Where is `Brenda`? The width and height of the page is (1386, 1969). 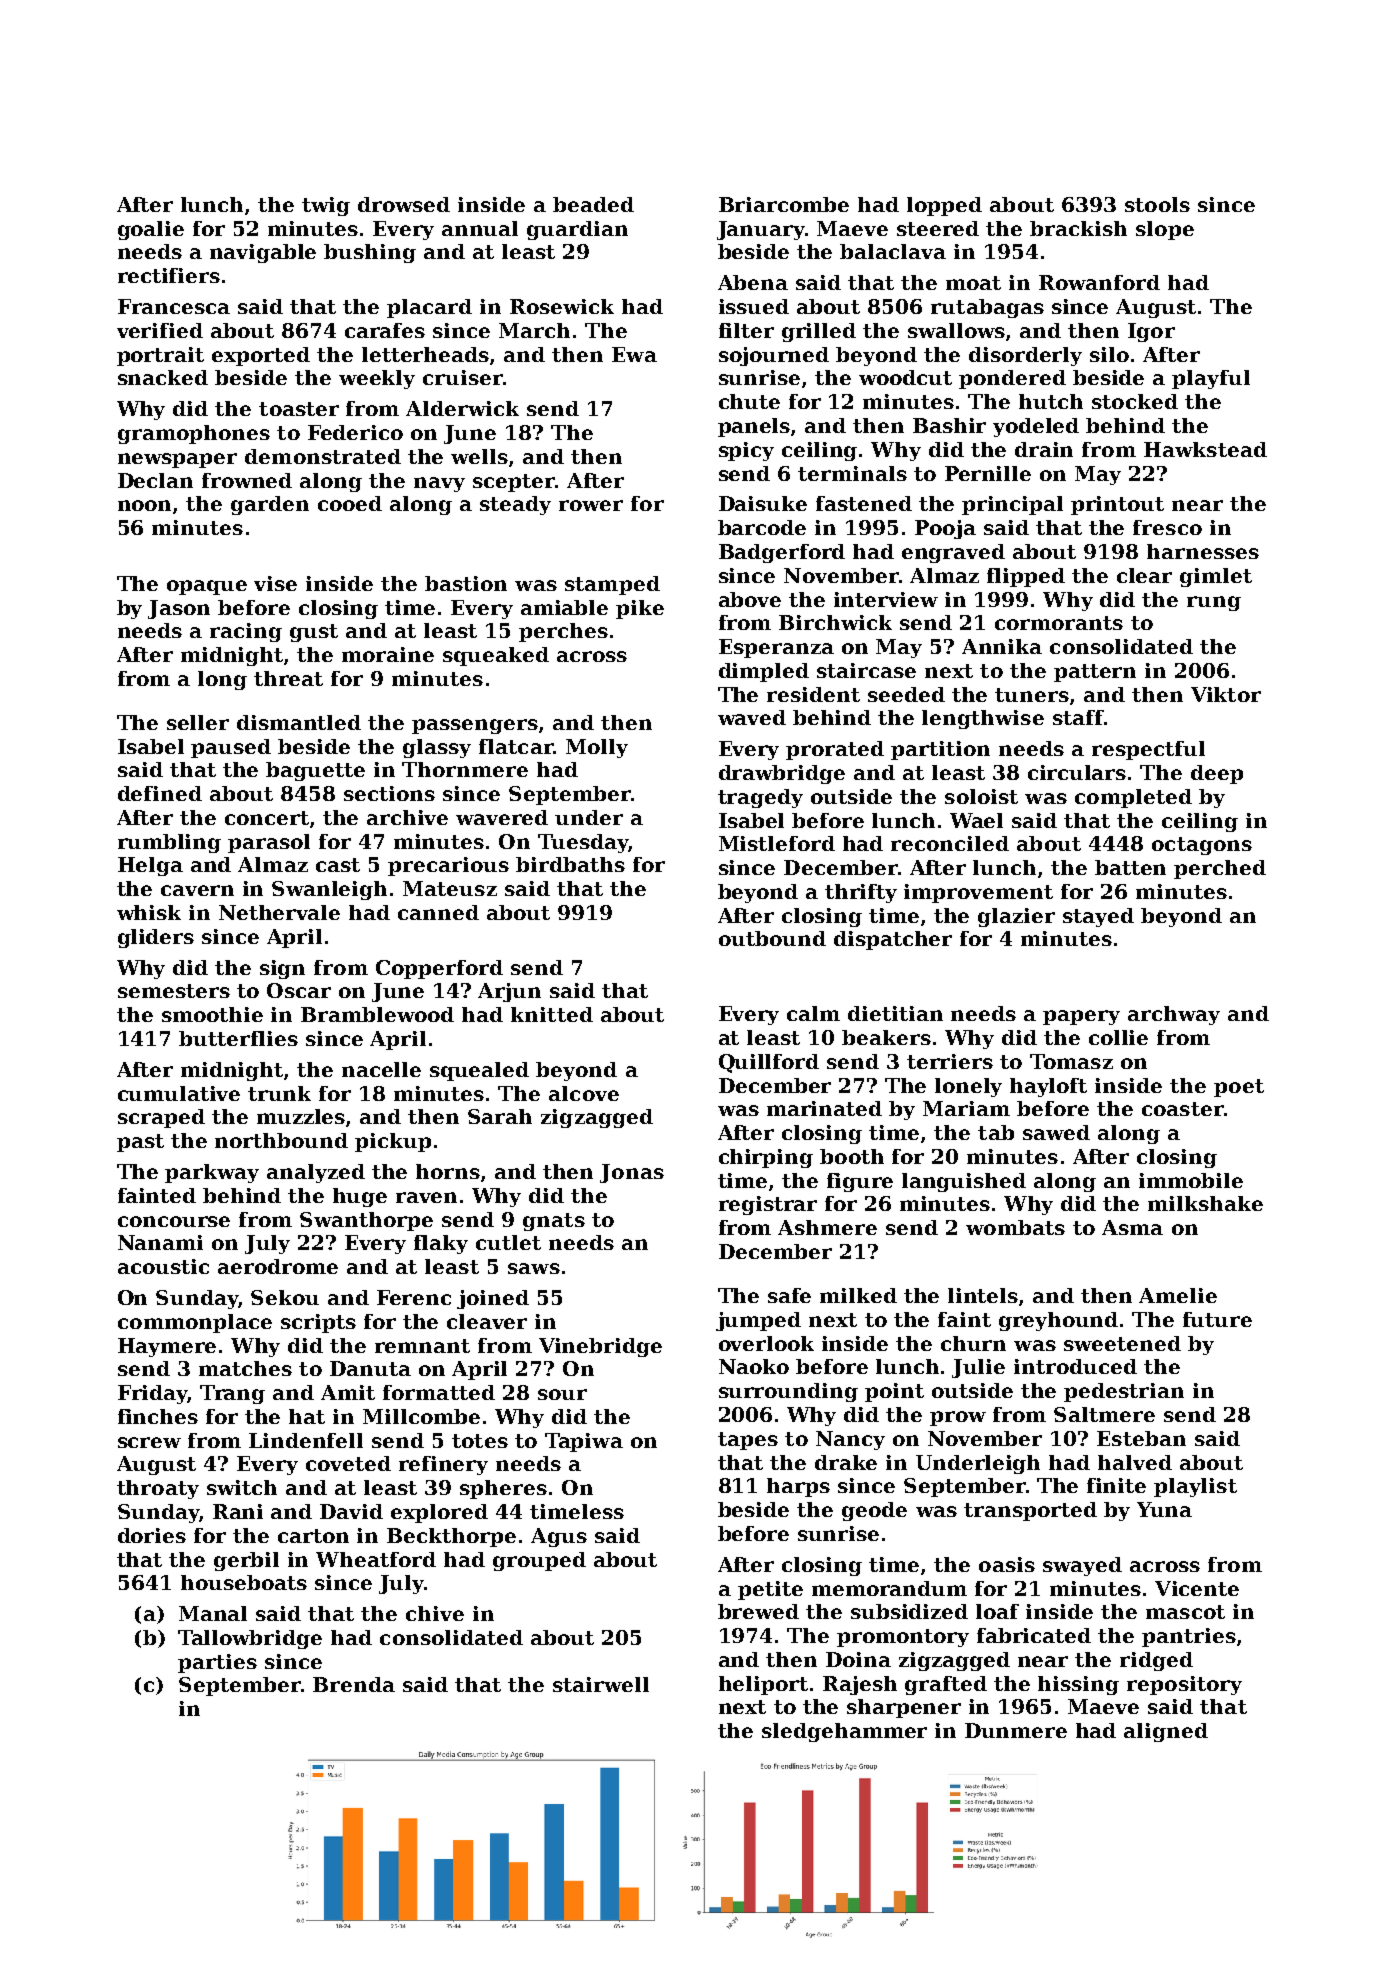
Brenda is located at coordinates (354, 1684).
